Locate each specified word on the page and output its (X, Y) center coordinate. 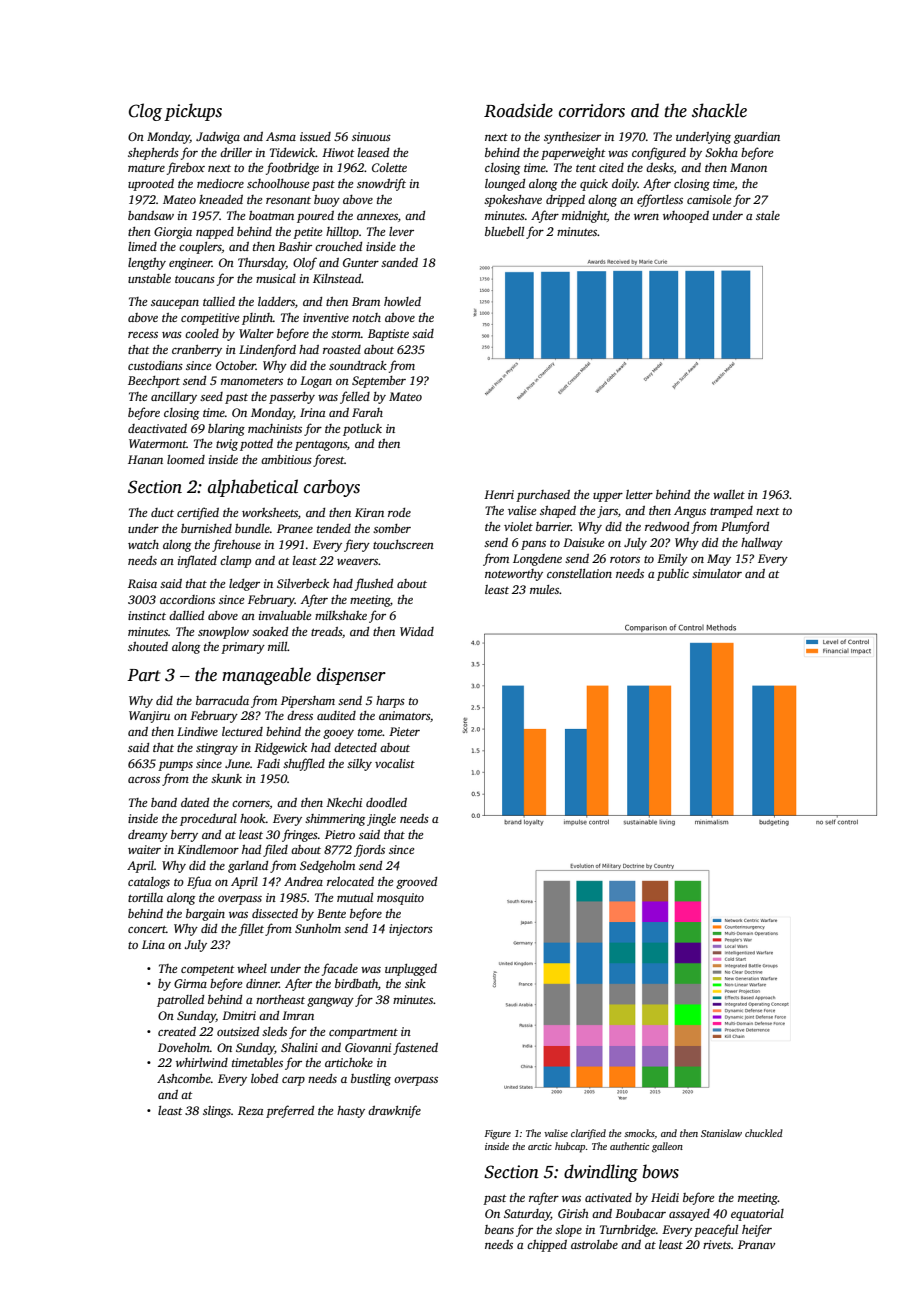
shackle (719, 110)
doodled (386, 802)
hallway (762, 544)
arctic (540, 1146)
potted (256, 445)
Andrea (303, 881)
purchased (543, 496)
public (673, 575)
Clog (145, 112)
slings (217, 1112)
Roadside (518, 110)
